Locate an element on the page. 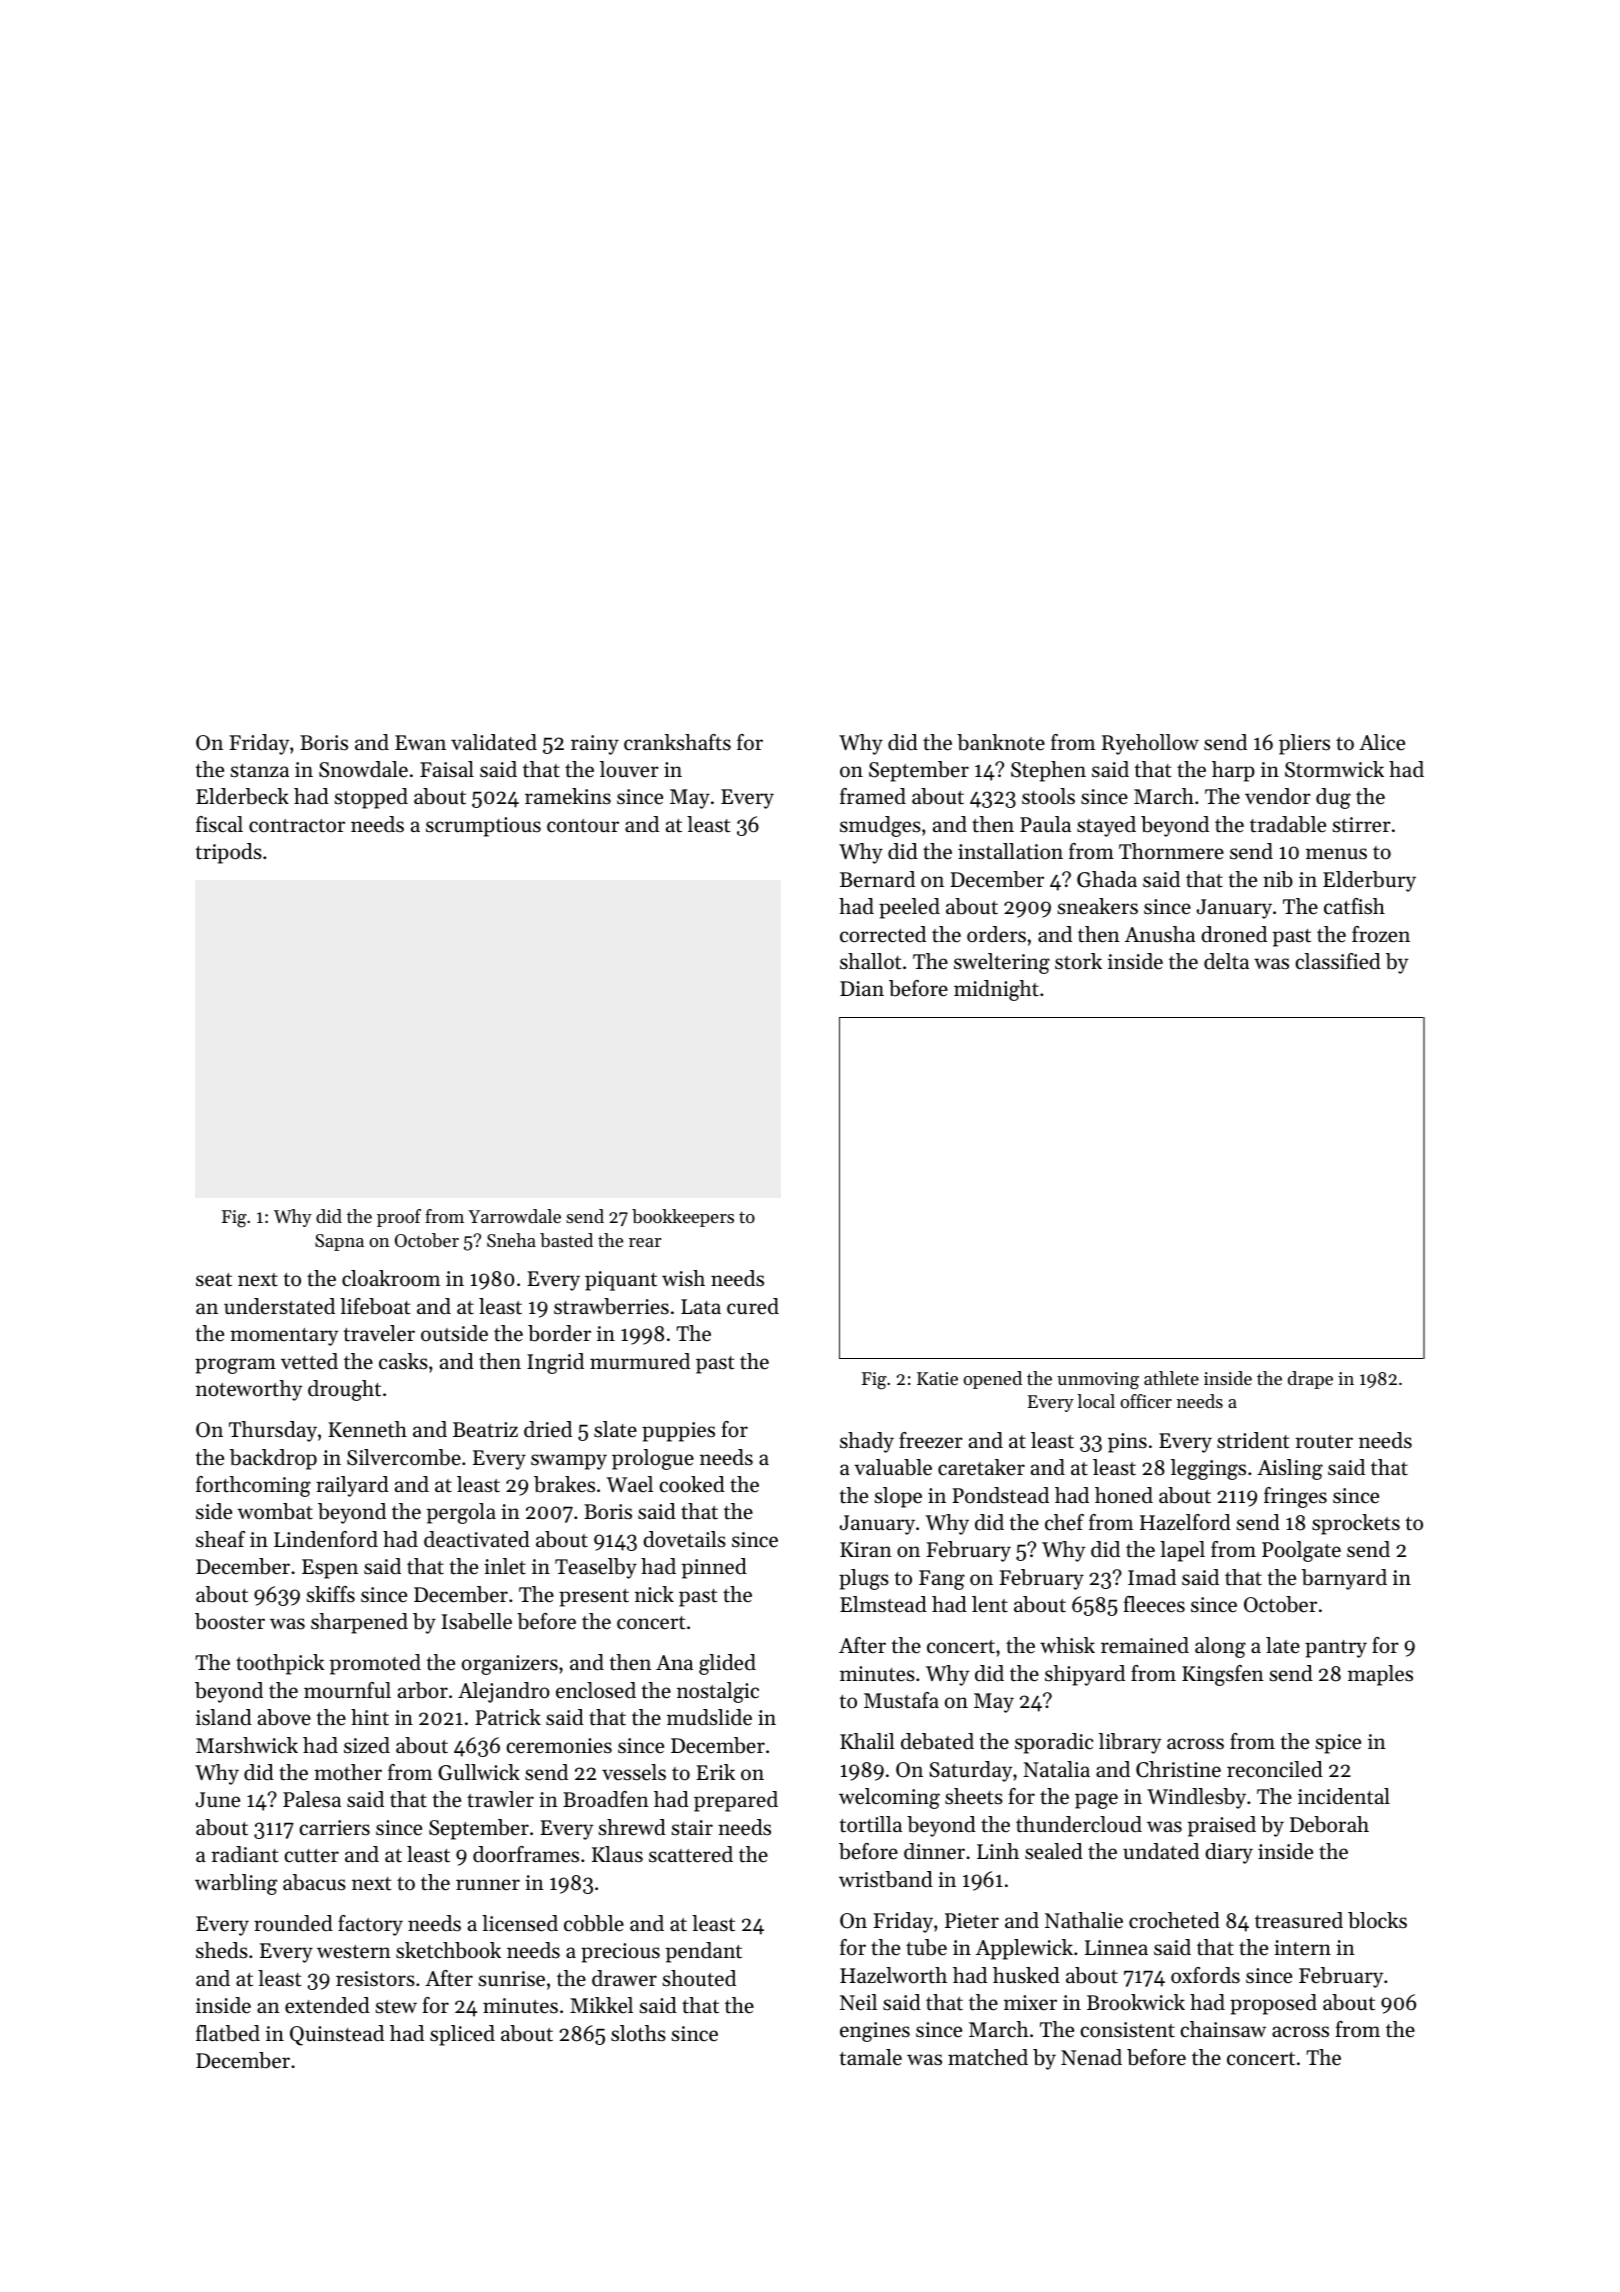 This document has width=1620, height=2292. Quinstead is located at coordinates (337, 2035).
